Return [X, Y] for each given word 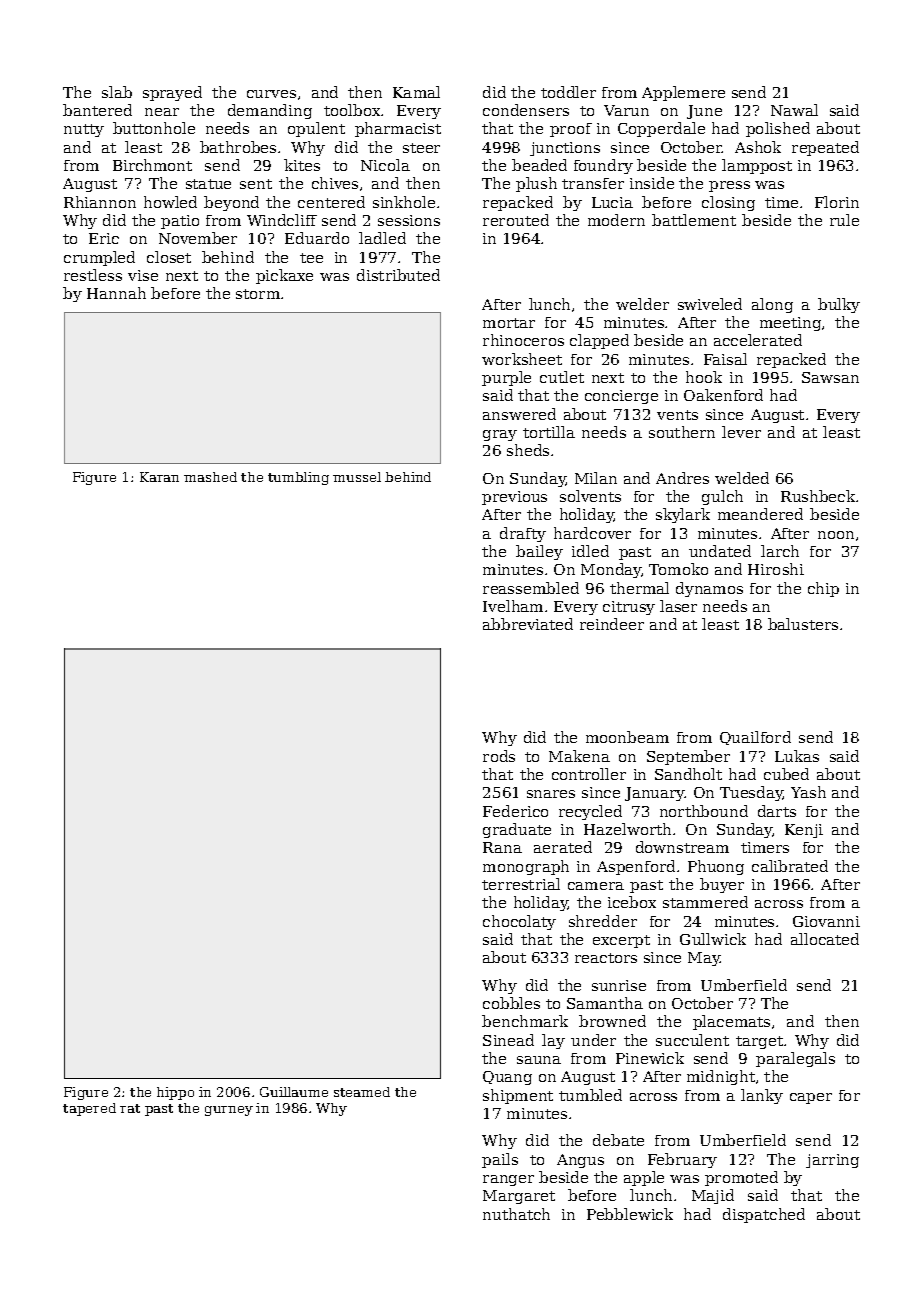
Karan [159, 477]
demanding [270, 111]
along [772, 305]
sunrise [619, 985]
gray [500, 435]
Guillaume [294, 1092]
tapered [89, 1109]
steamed [362, 1092]
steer [421, 148]
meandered [760, 514]
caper [811, 1098]
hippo [175, 1093]
